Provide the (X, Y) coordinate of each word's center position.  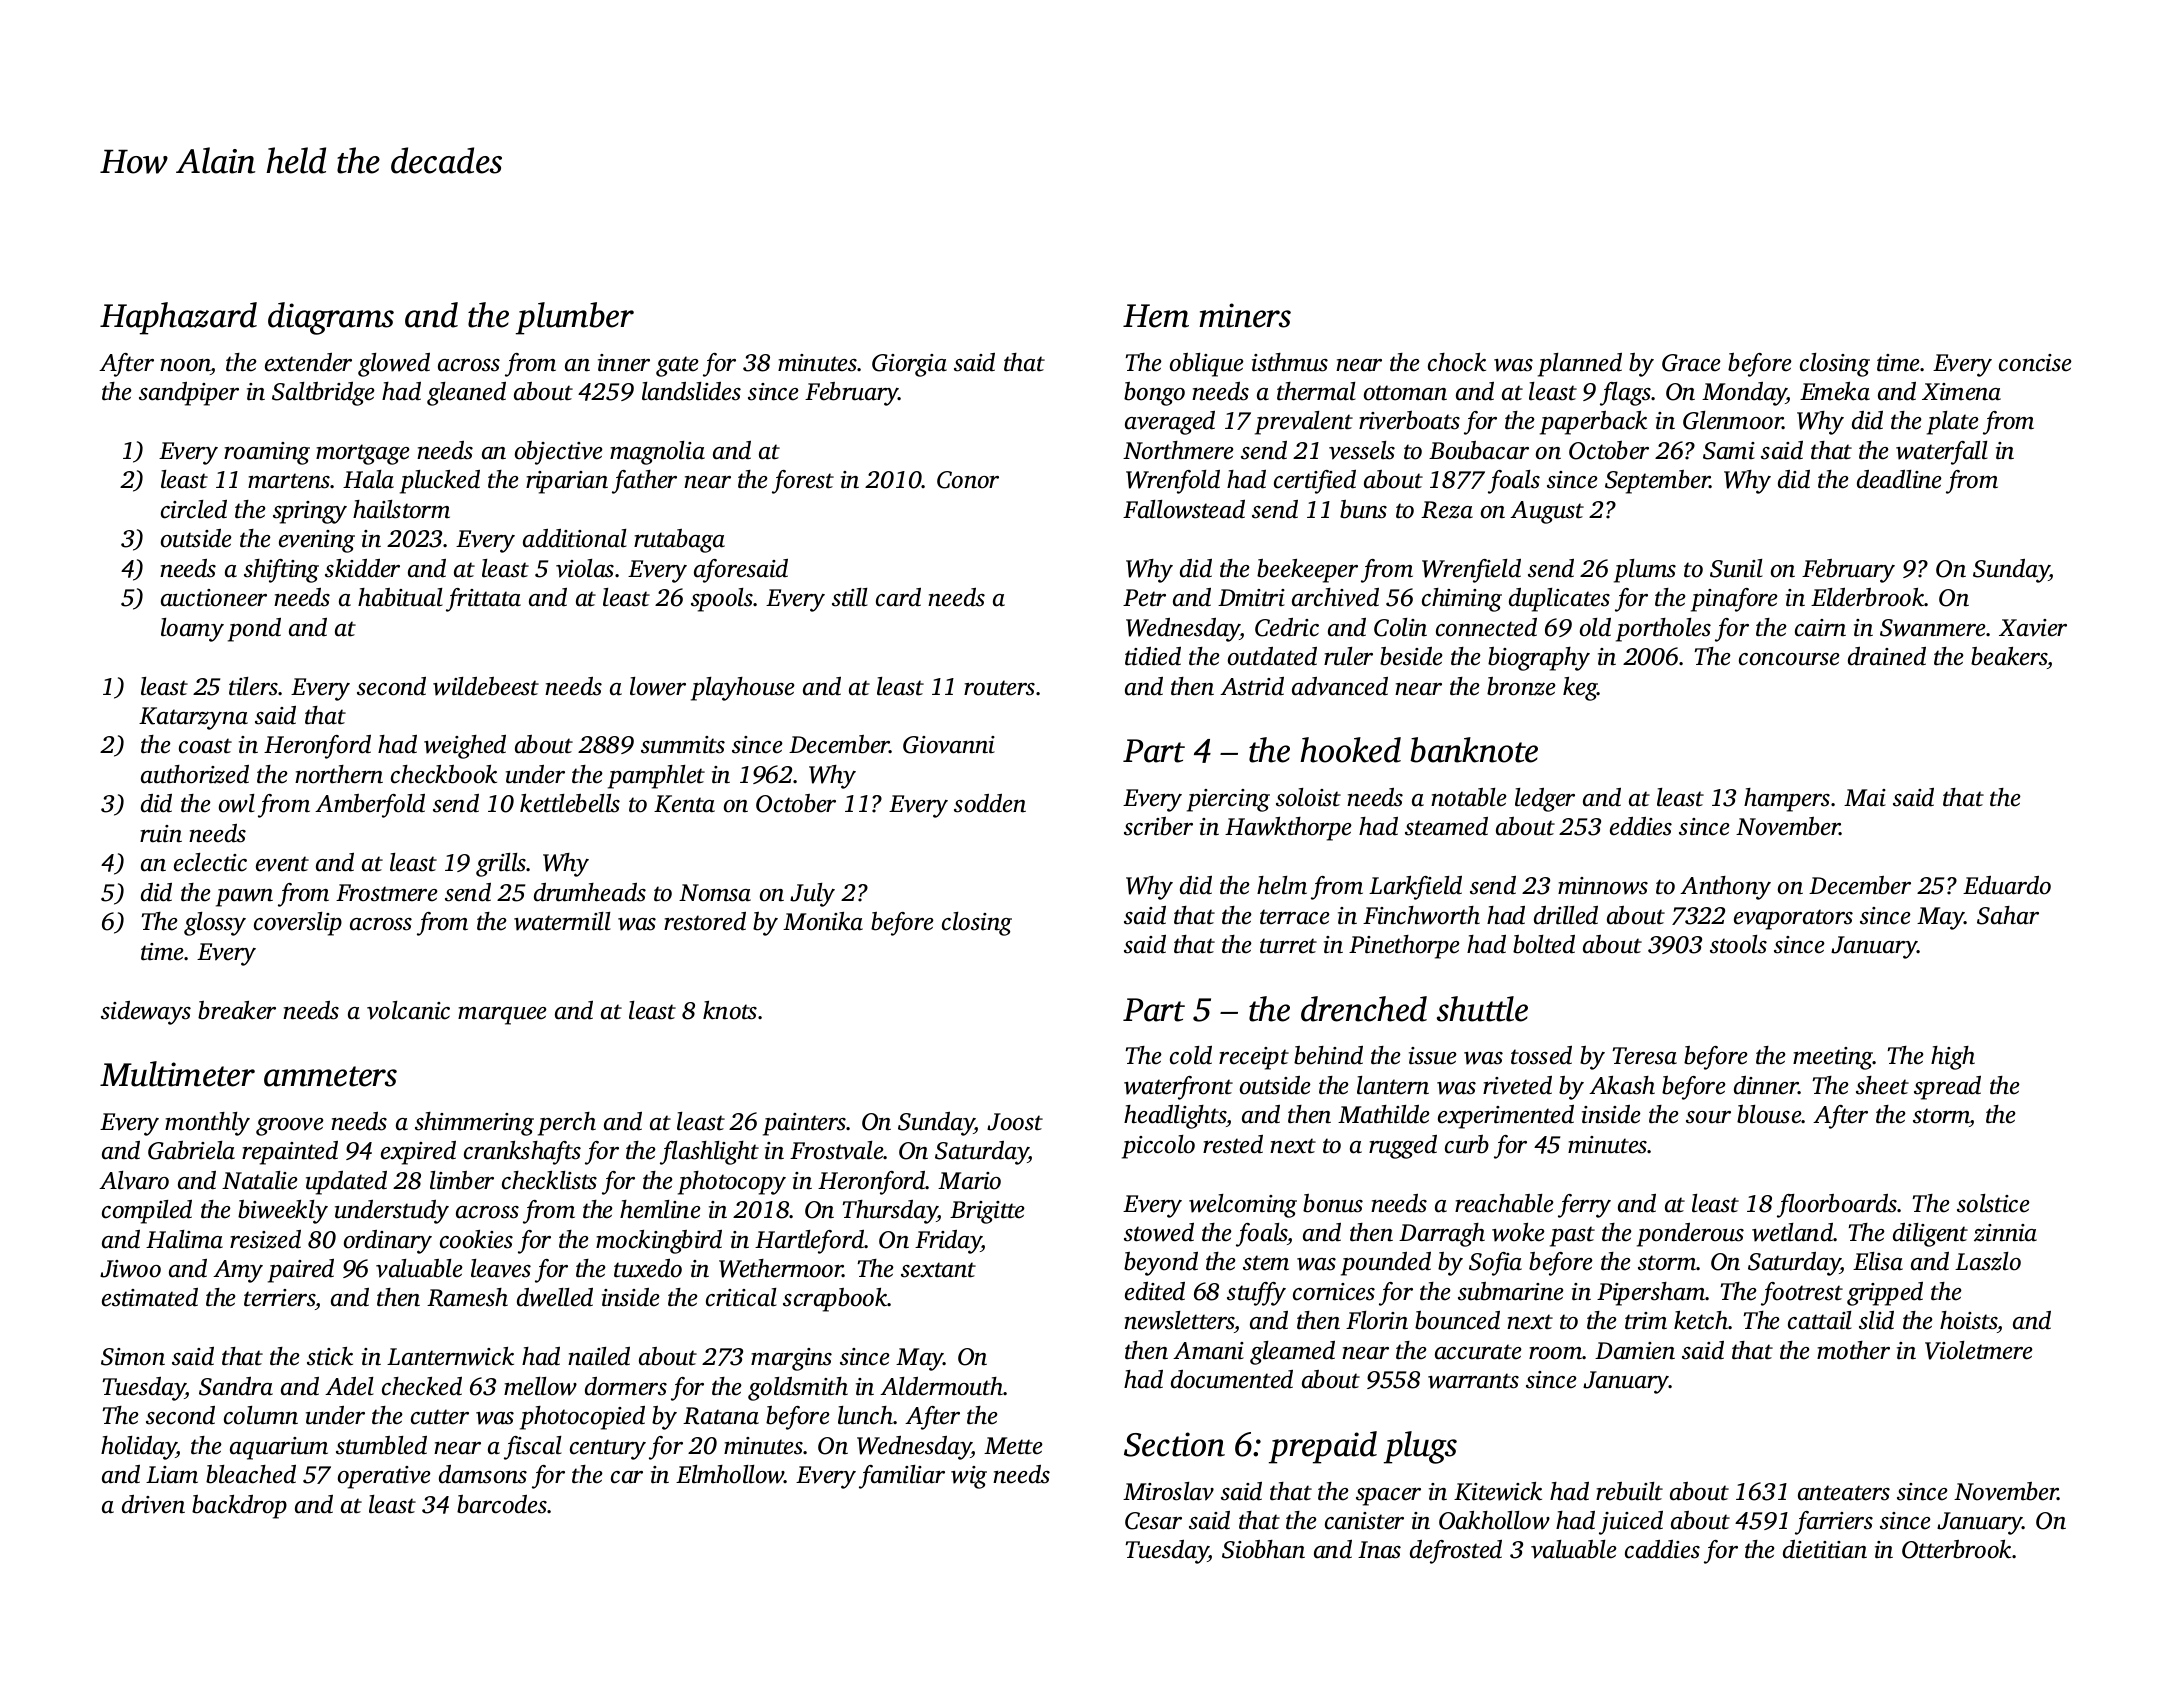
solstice (1993, 1203)
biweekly (283, 1212)
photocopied (582, 1418)
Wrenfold (1173, 482)
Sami (1729, 451)
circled (194, 509)
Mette (1013, 1446)
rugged (1403, 1147)
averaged (1170, 423)
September (1657, 482)
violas (585, 568)
